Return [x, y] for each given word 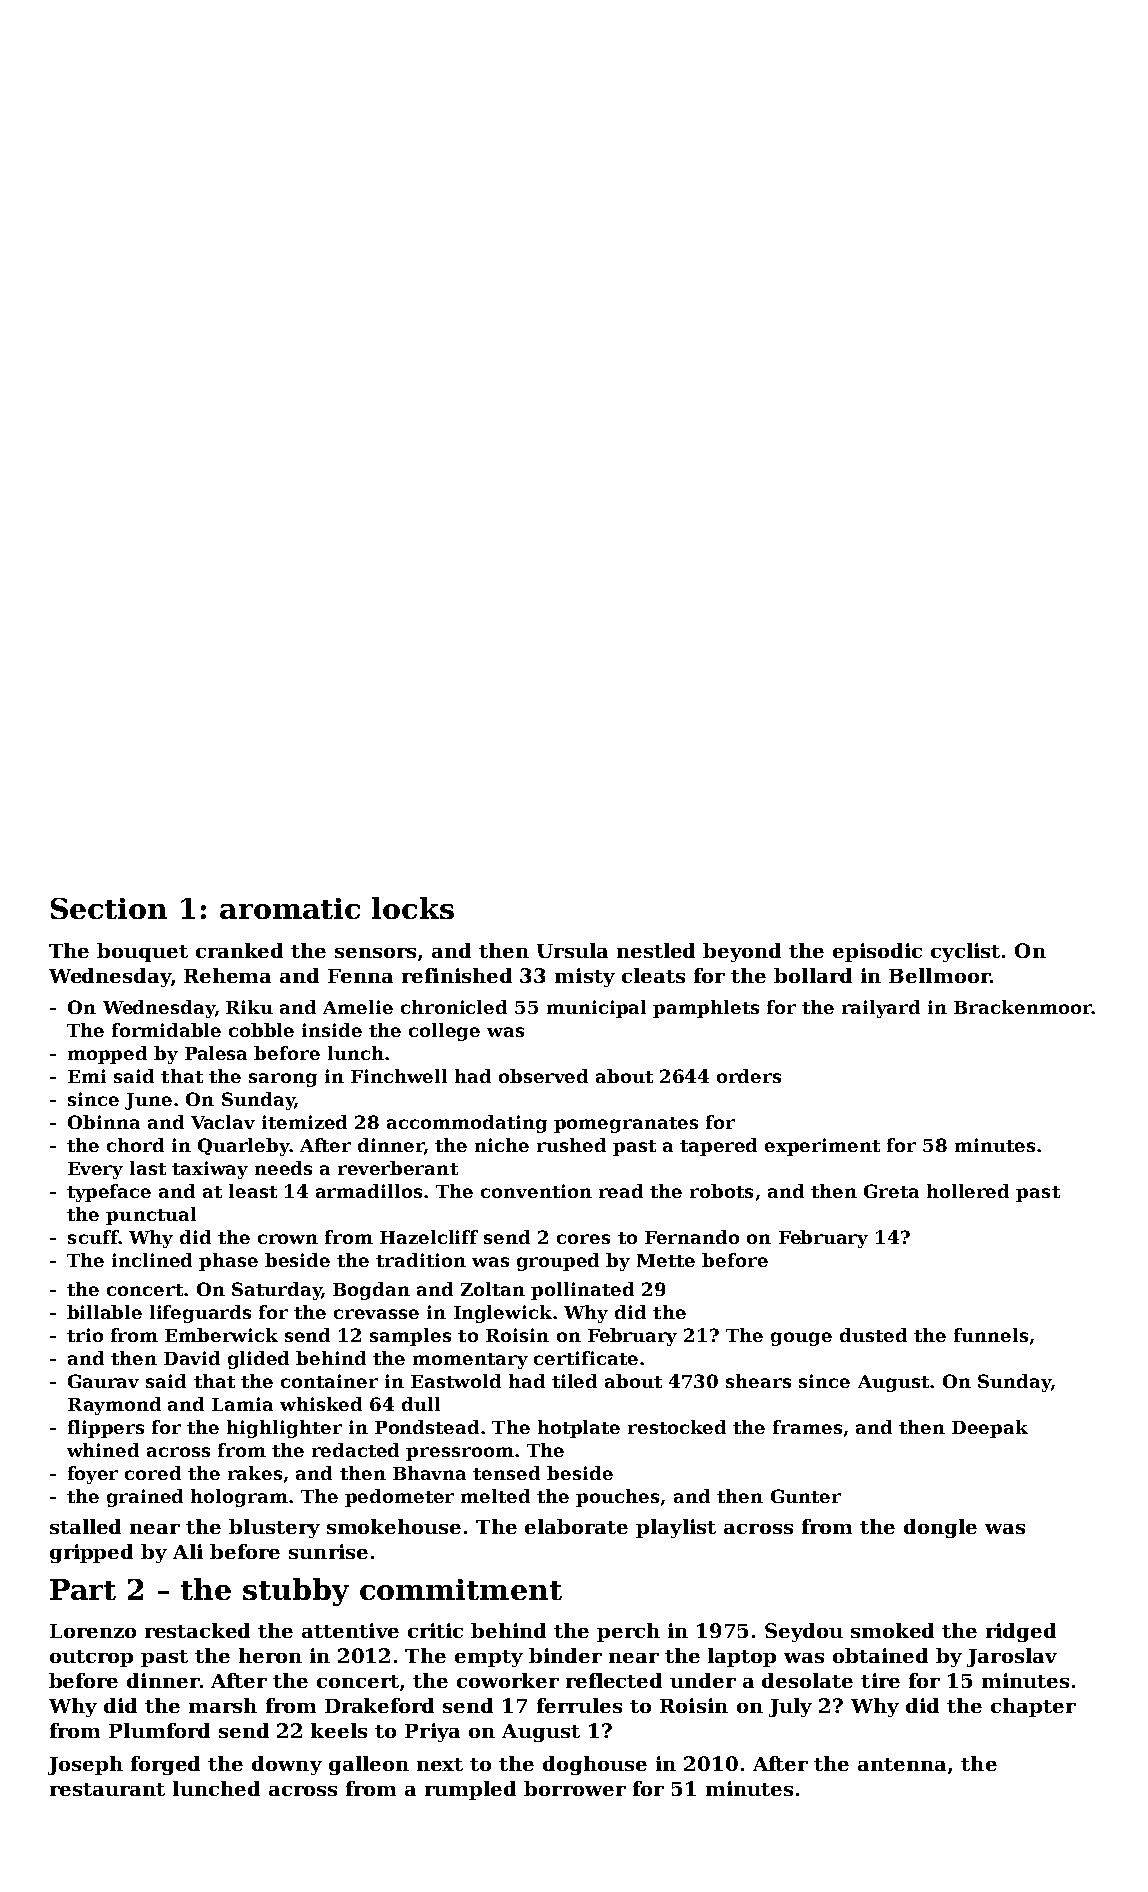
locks [413, 908]
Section [109, 908]
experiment [822, 1147]
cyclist [965, 952]
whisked [321, 1404]
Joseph [85, 1765]
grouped [558, 1262]
